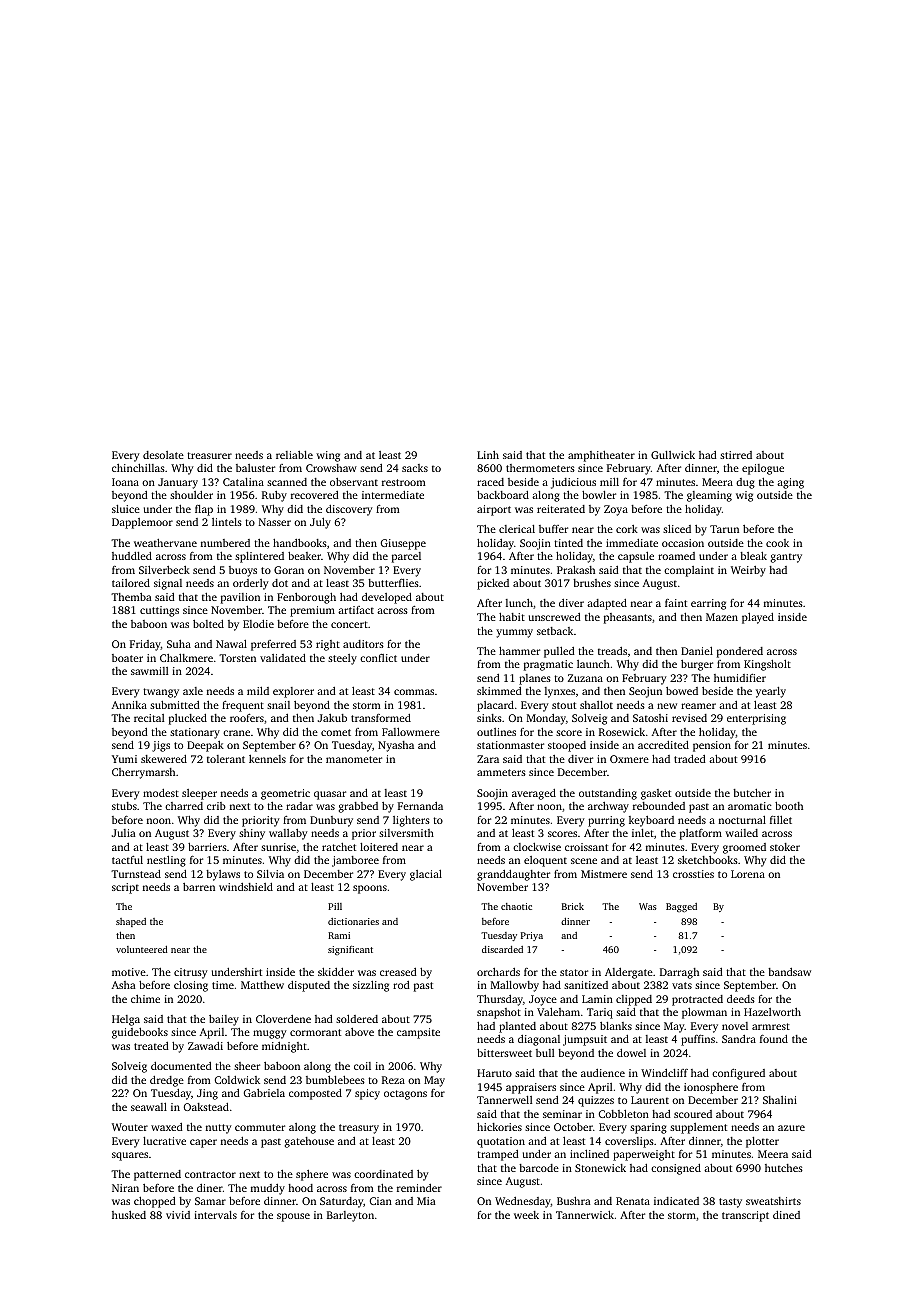 The height and width of the document is (1308, 924). What do you see at coordinates (178, 1215) in the document?
I see `vivid` at bounding box center [178, 1215].
